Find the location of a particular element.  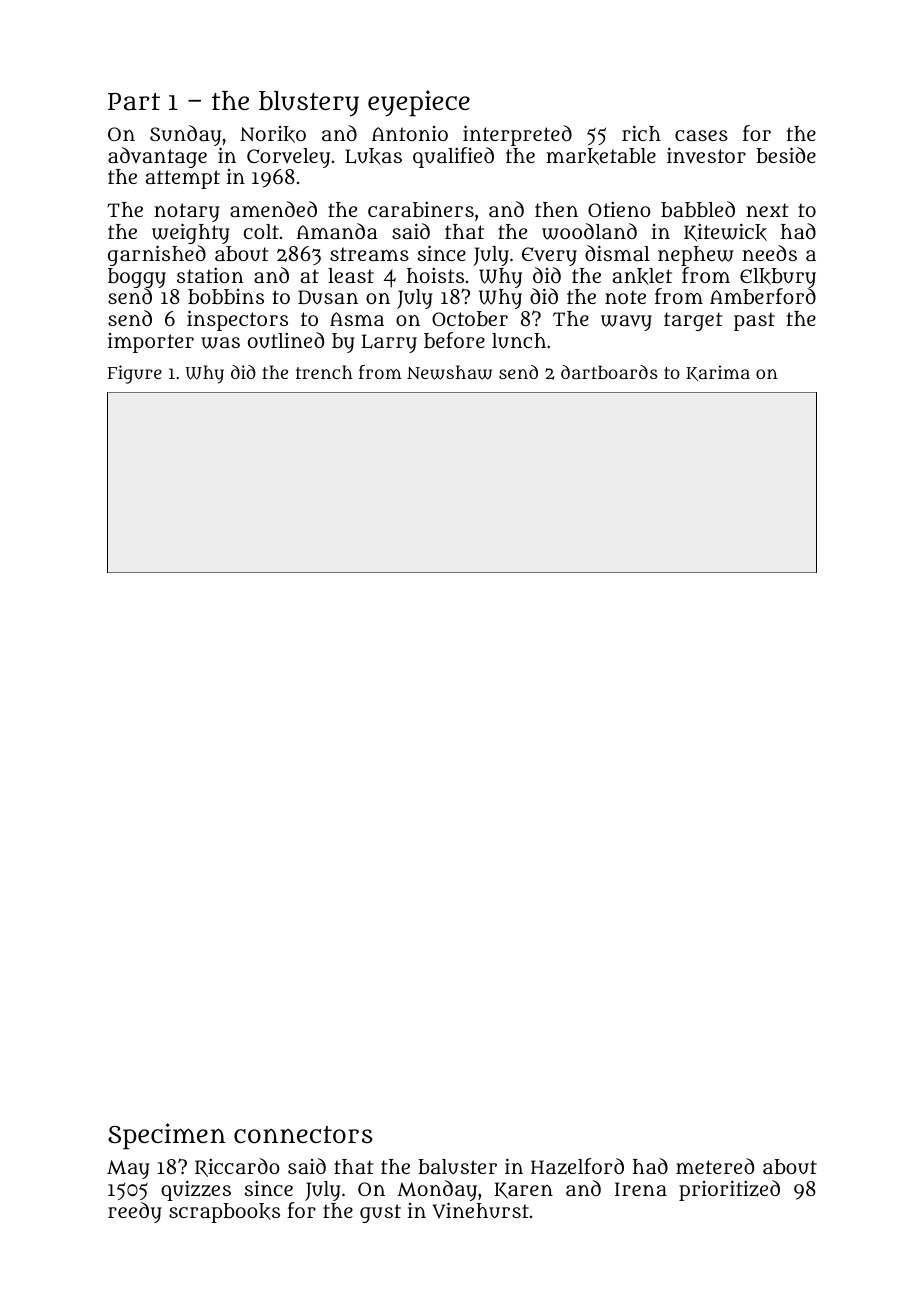

dartboards is located at coordinates (609, 372).
